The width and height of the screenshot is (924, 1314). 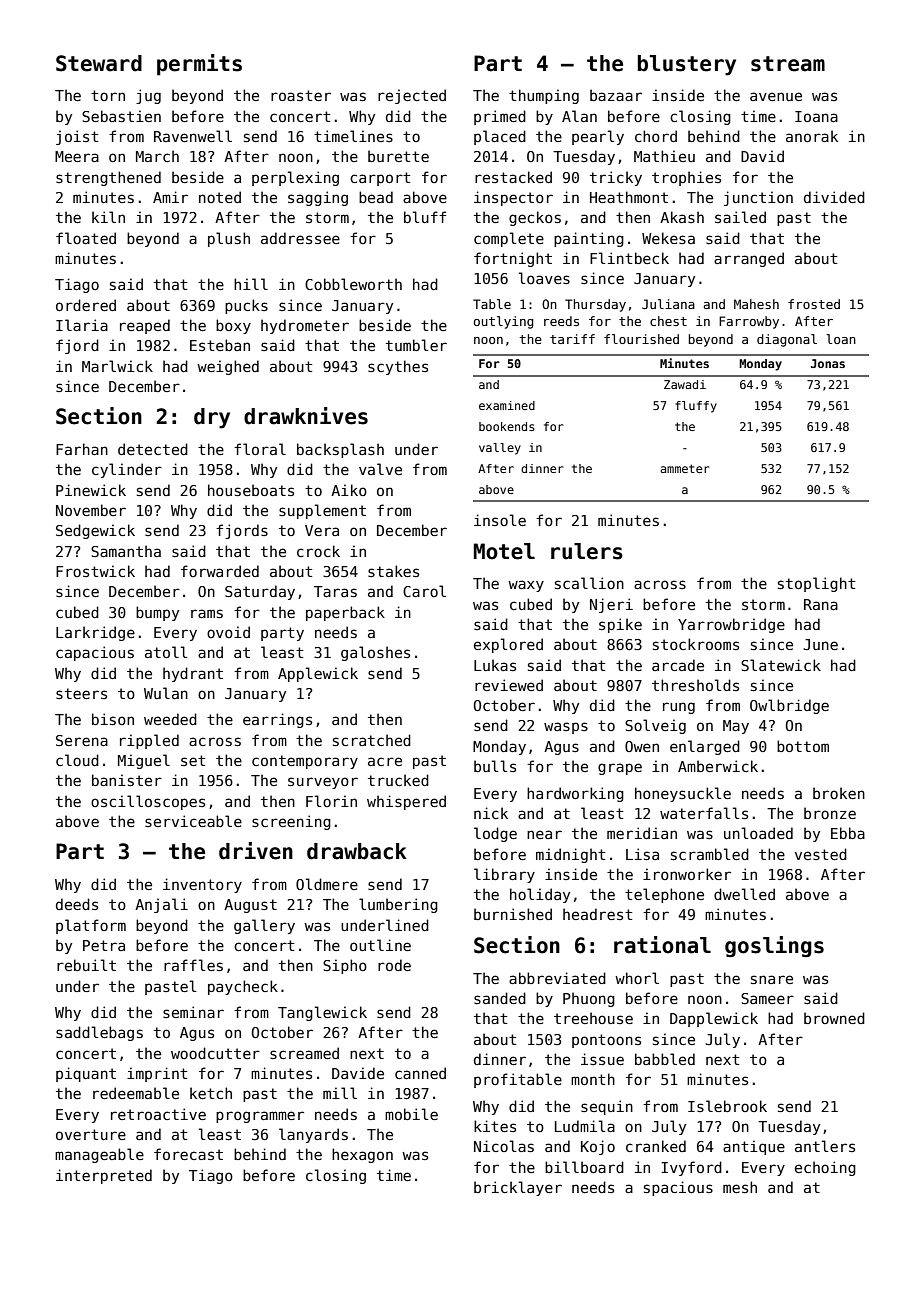 What do you see at coordinates (687, 65) in the screenshot?
I see `blustery` at bounding box center [687, 65].
